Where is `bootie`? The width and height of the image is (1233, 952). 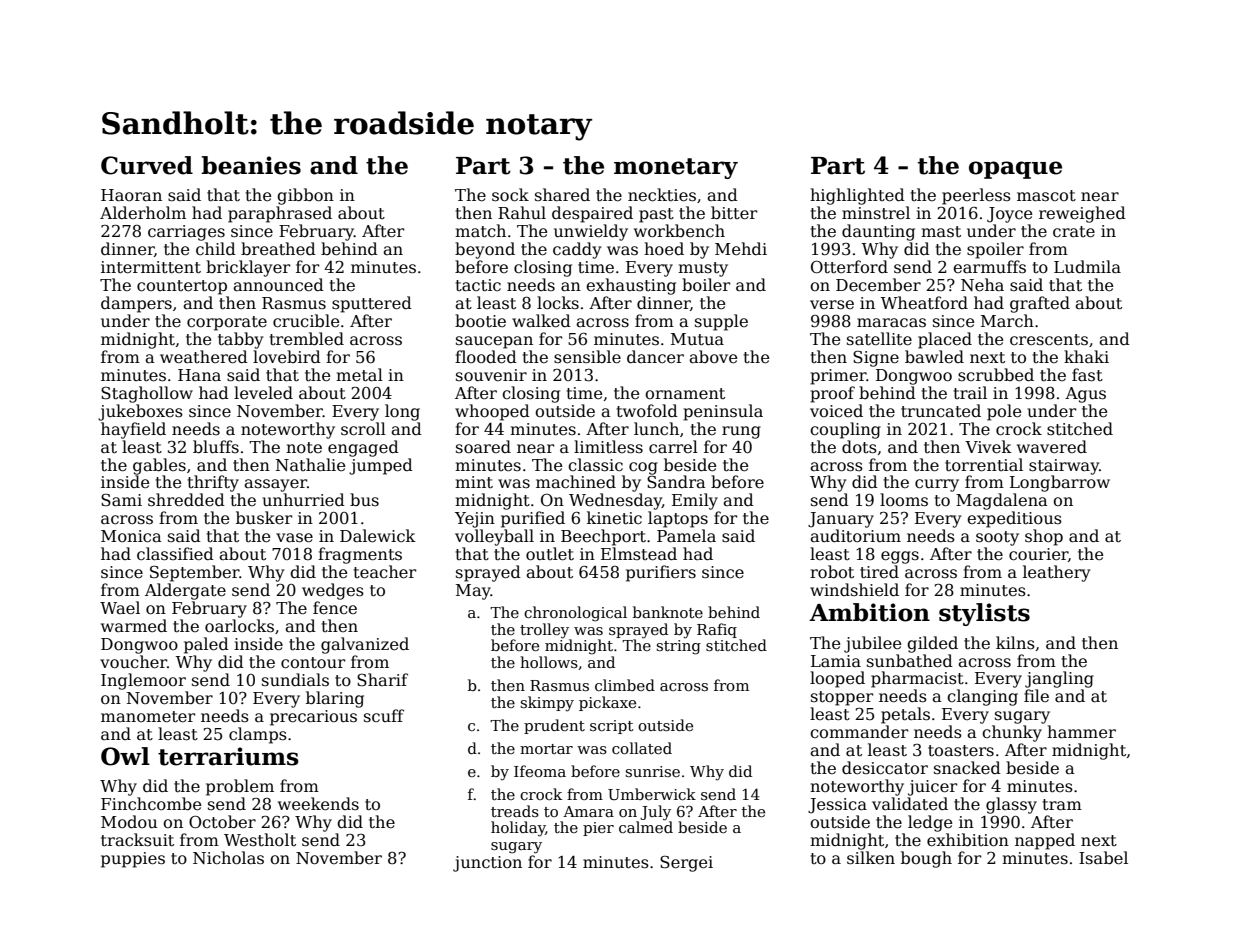 bootie is located at coordinates (480, 321).
